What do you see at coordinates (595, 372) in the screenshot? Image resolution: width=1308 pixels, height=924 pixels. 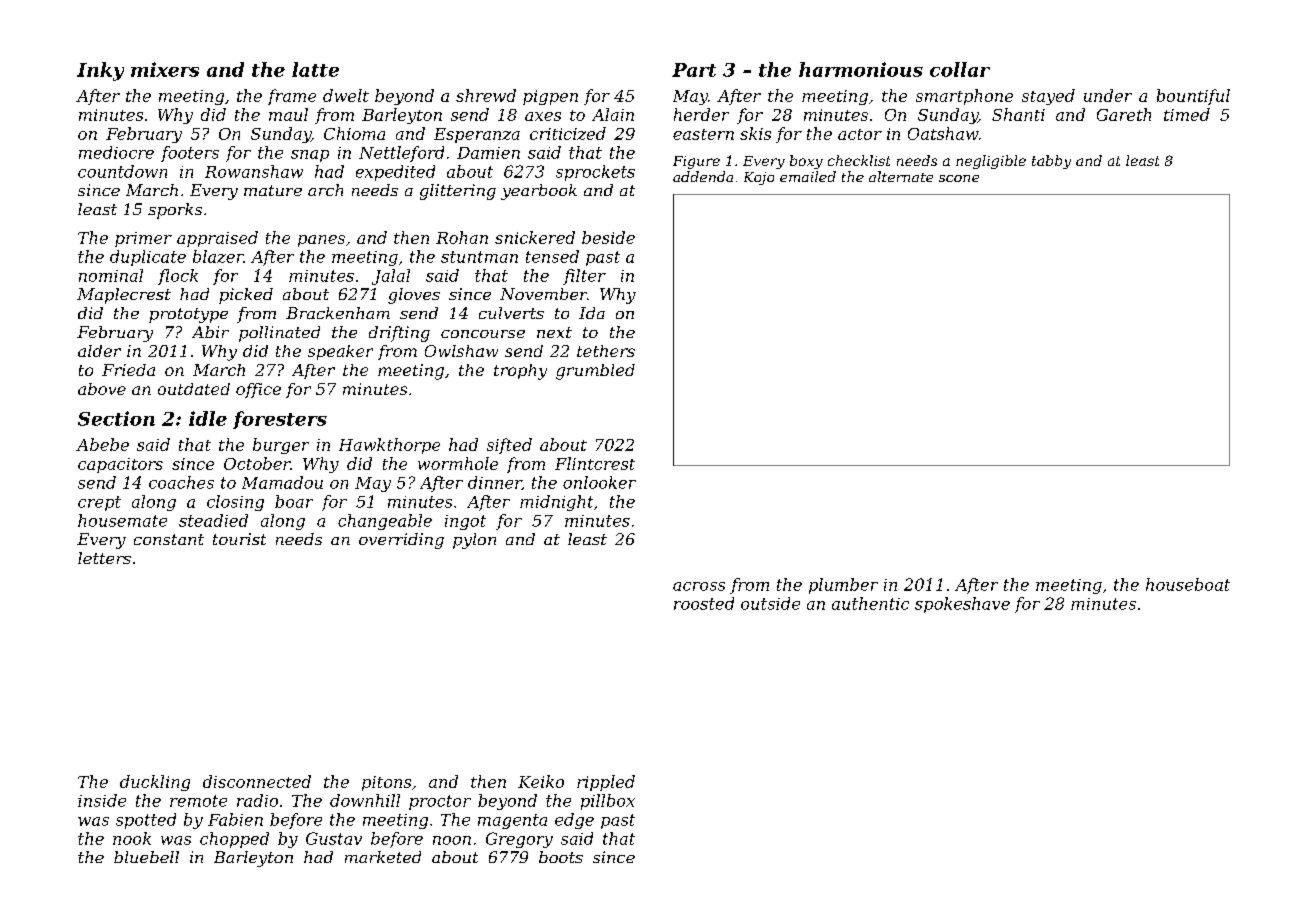 I see `grumbled` at bounding box center [595, 372].
